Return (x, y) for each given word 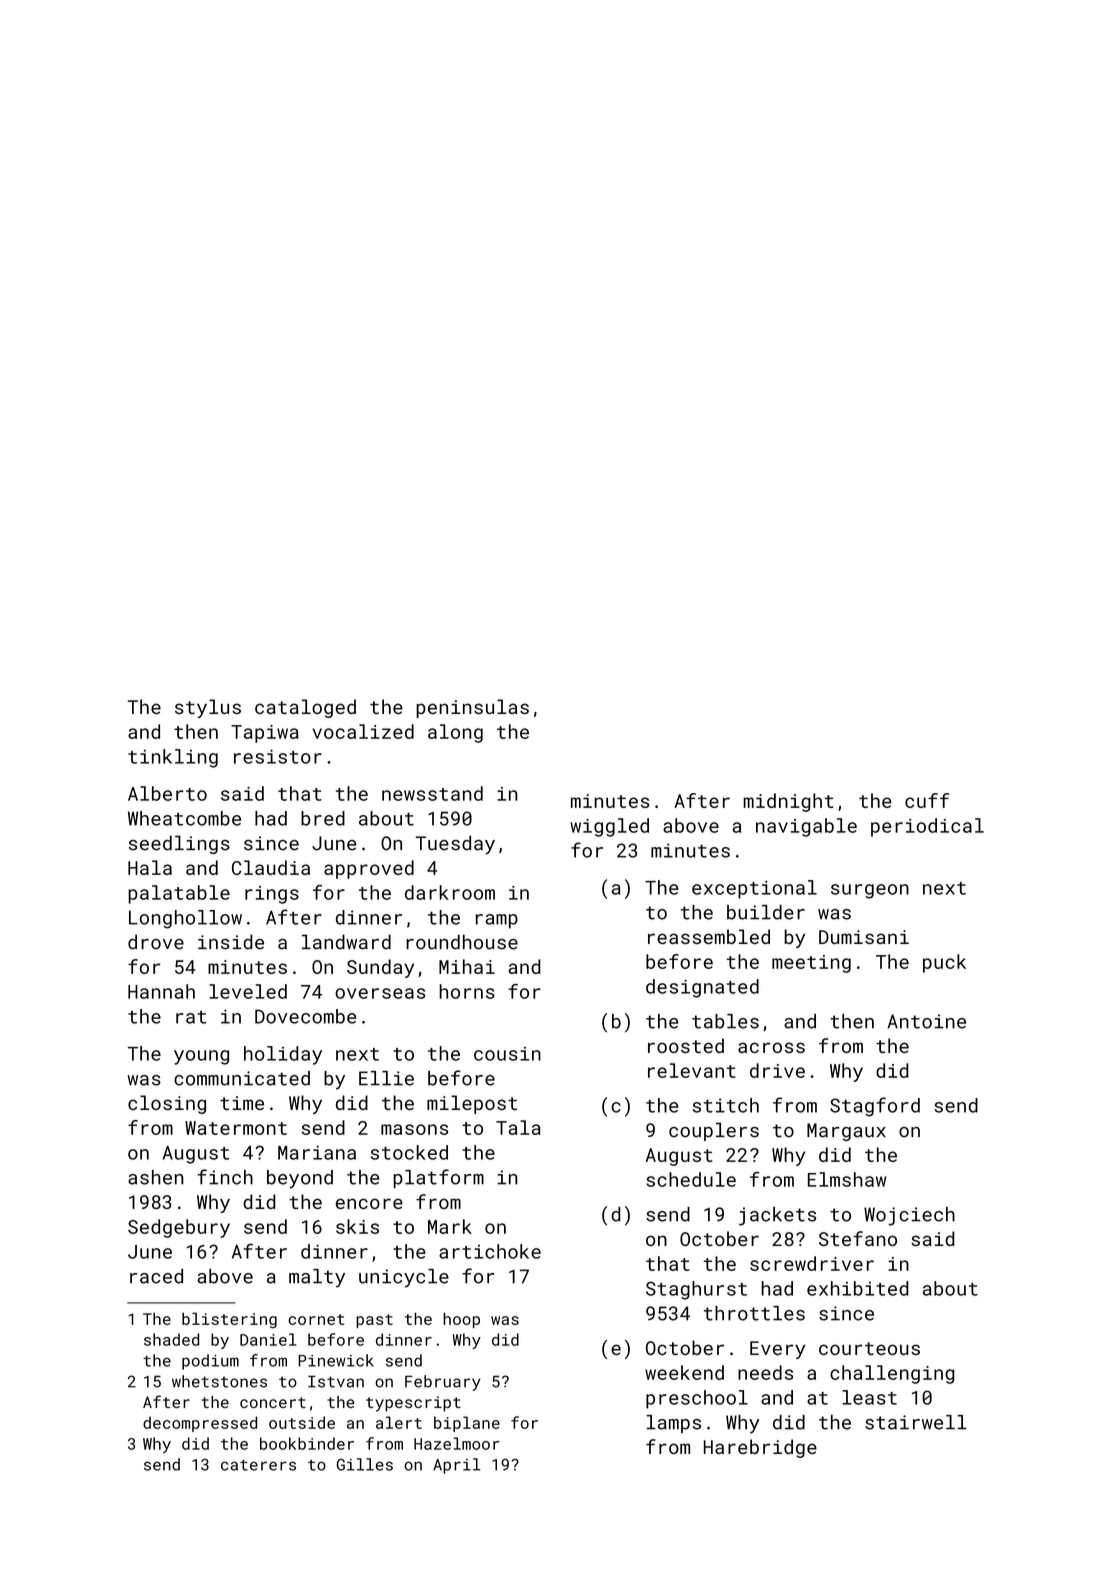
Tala (518, 1127)
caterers (258, 1465)
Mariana (317, 1152)
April (456, 1466)
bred (323, 818)
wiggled (609, 827)
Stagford (875, 1107)
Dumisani (864, 937)
